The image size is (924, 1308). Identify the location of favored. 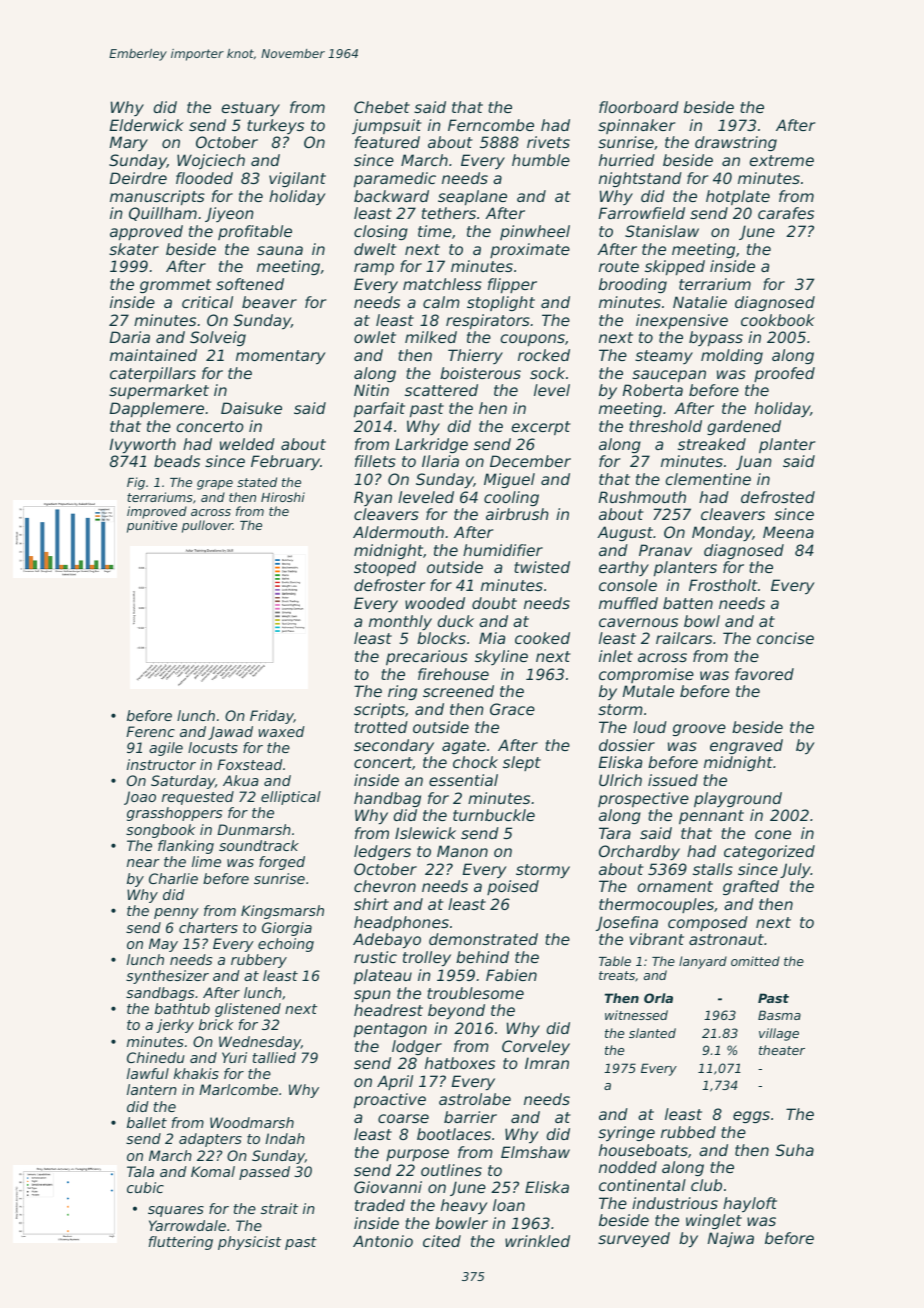
(764, 674).
